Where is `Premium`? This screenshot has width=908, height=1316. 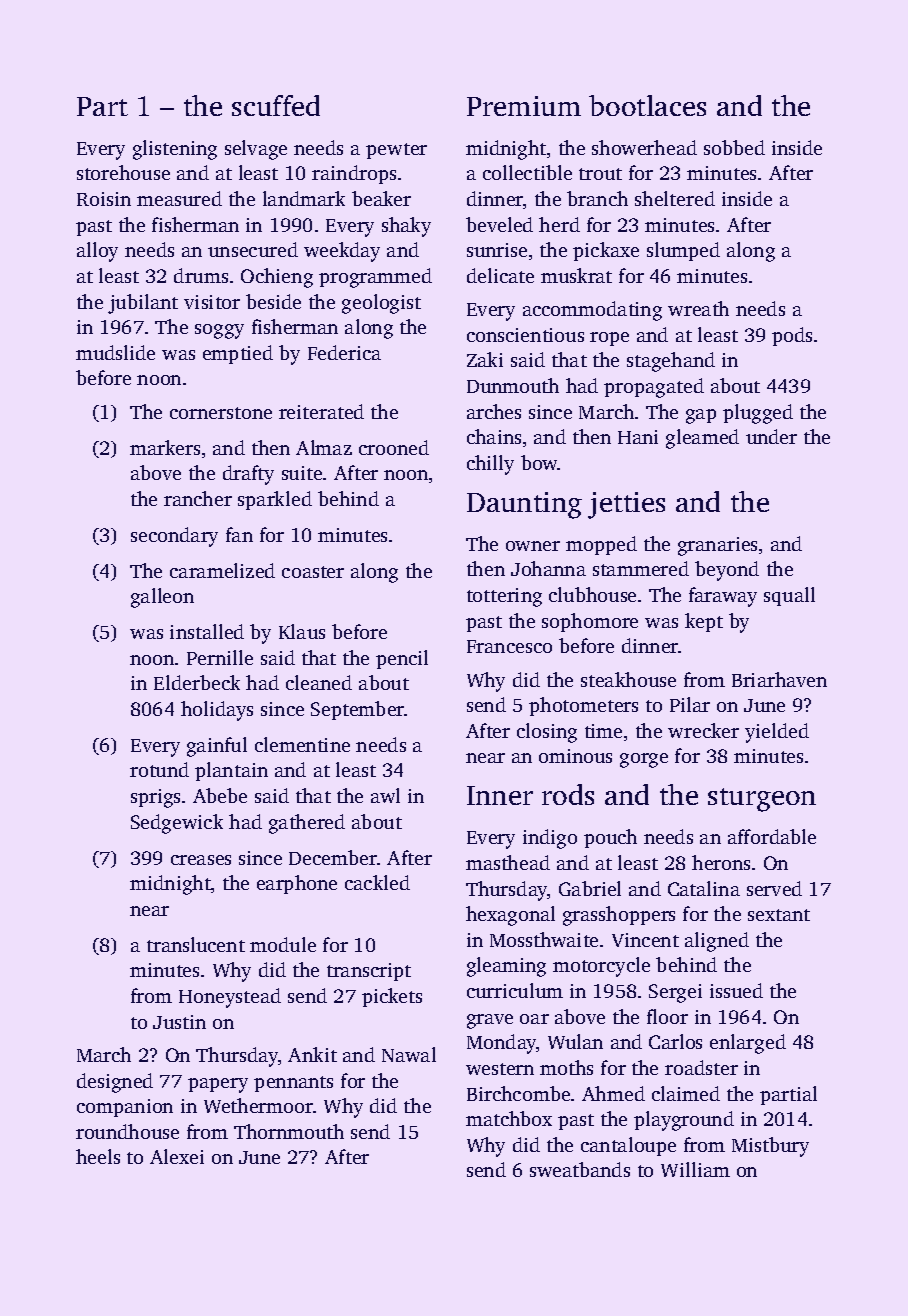
Premium is located at coordinates (524, 106).
